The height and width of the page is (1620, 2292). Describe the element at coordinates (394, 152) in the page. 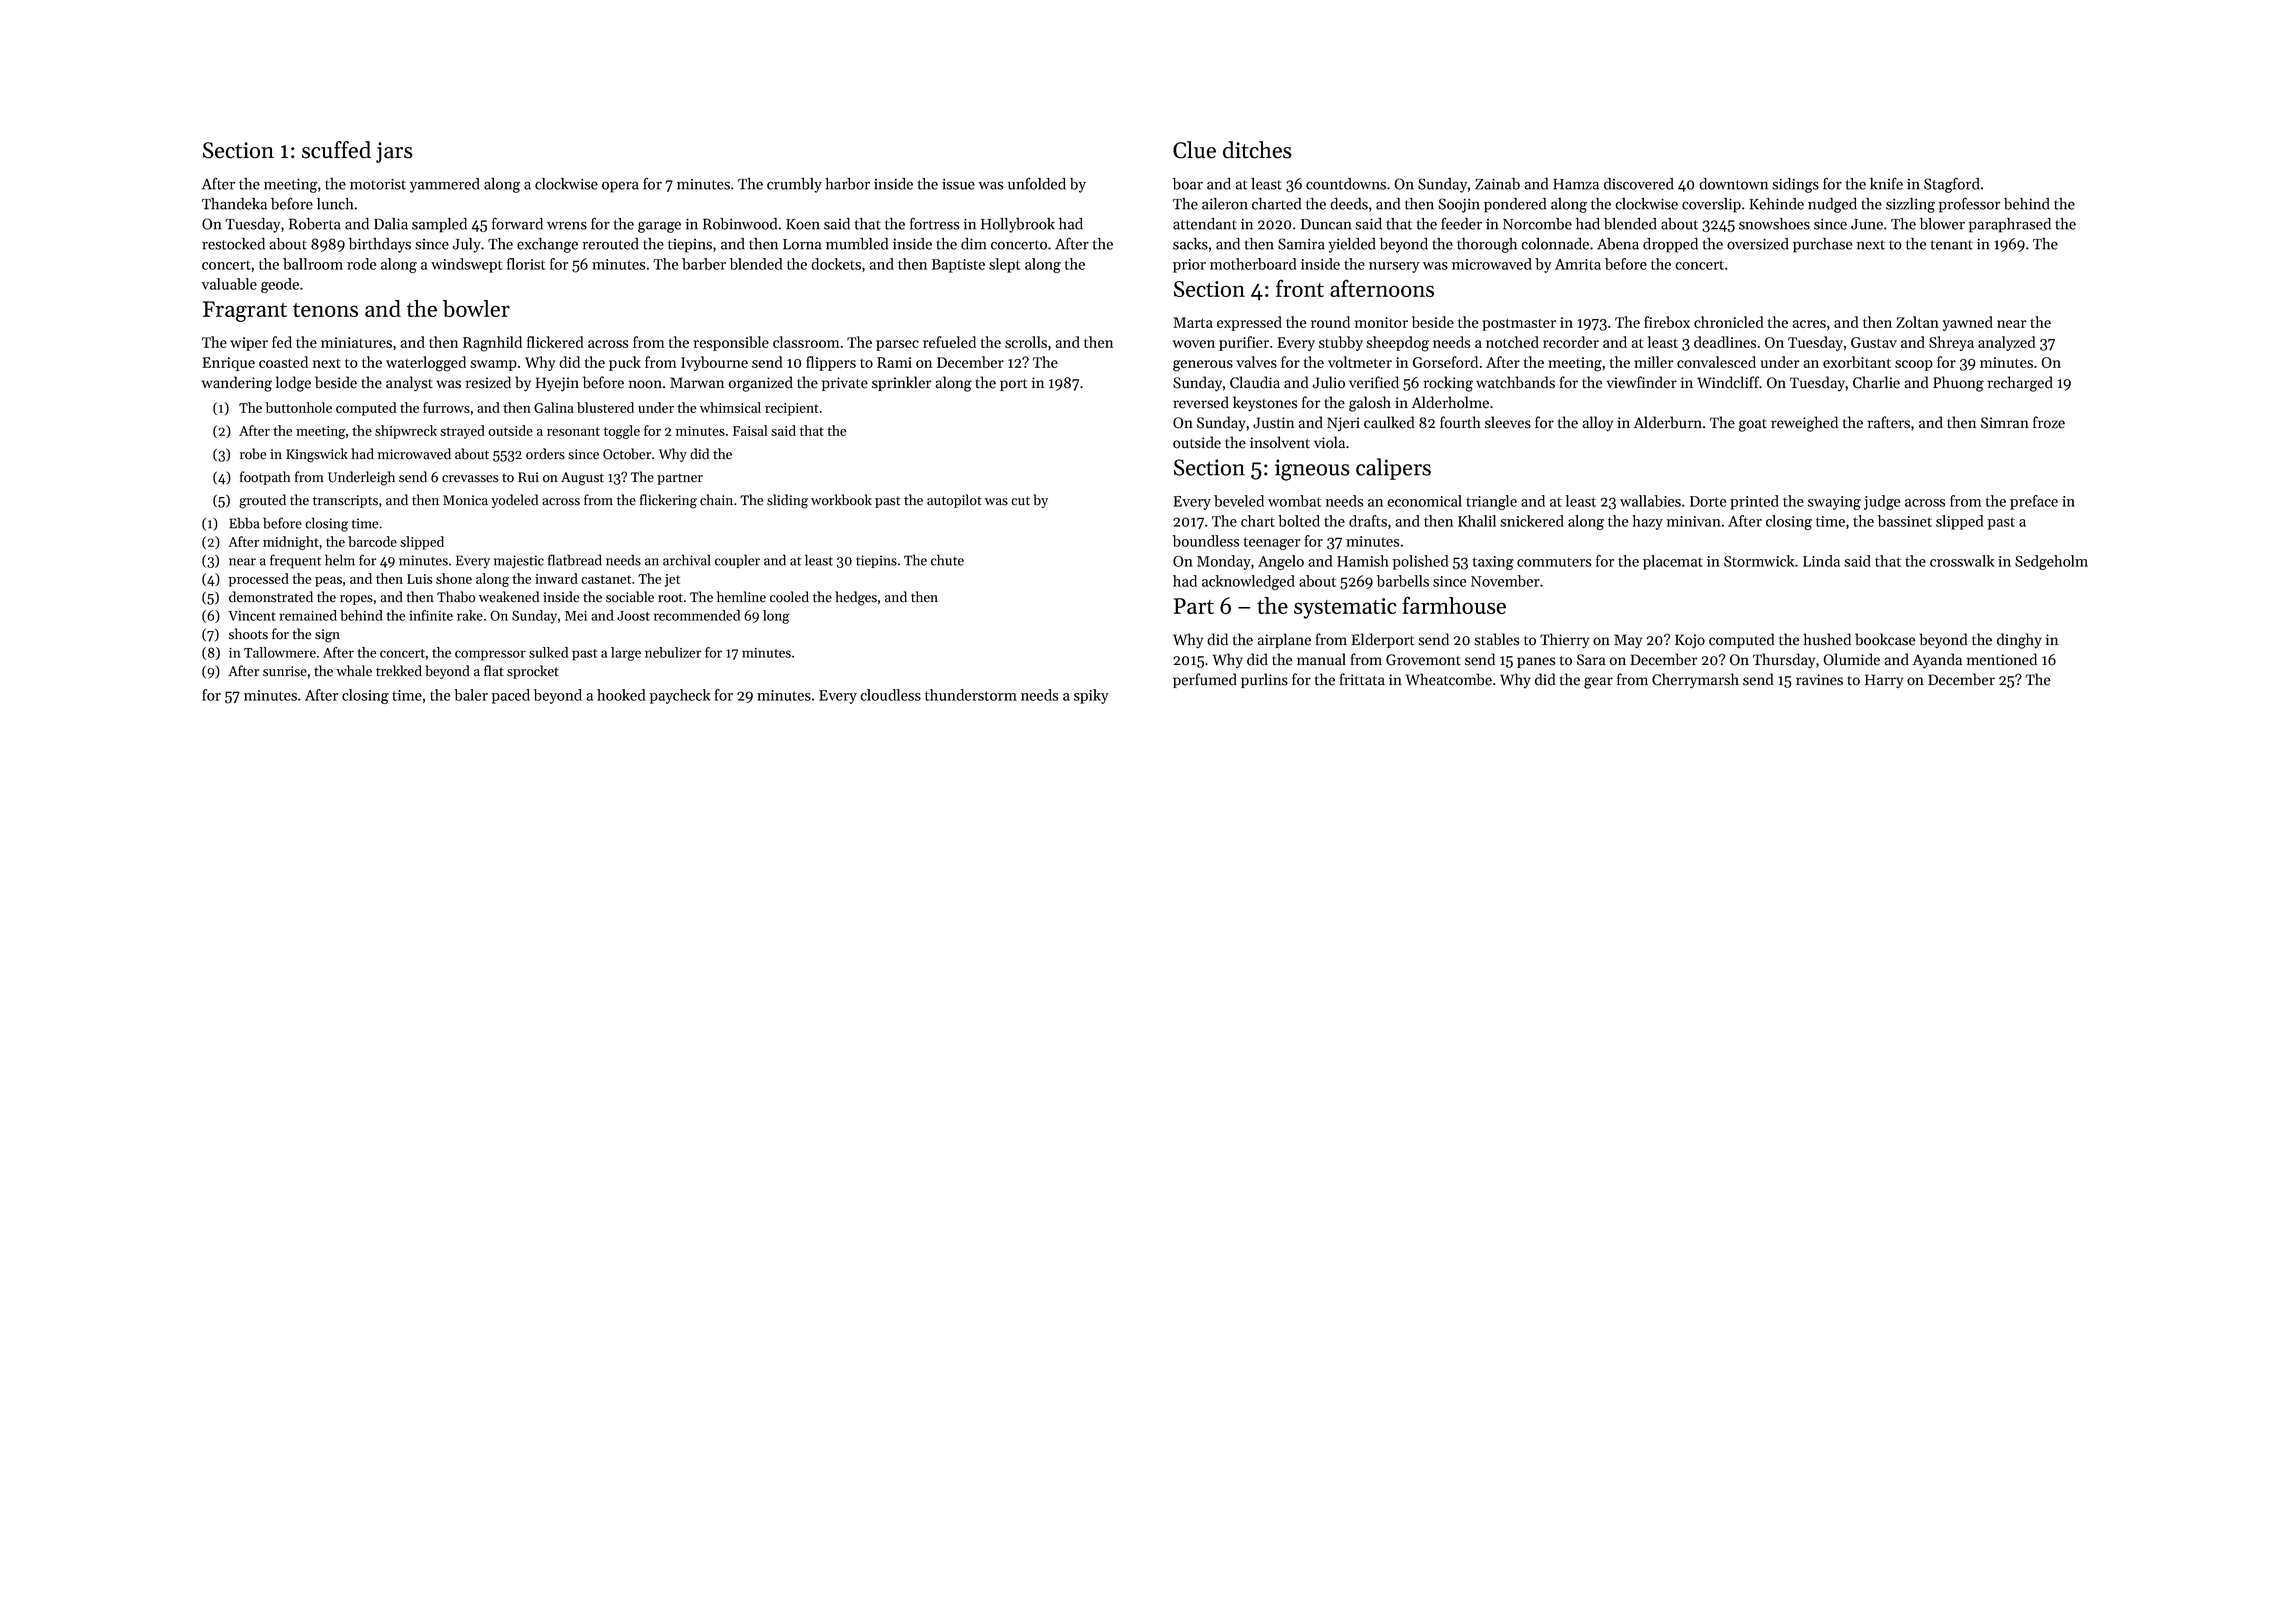

I see `jars` at that location.
